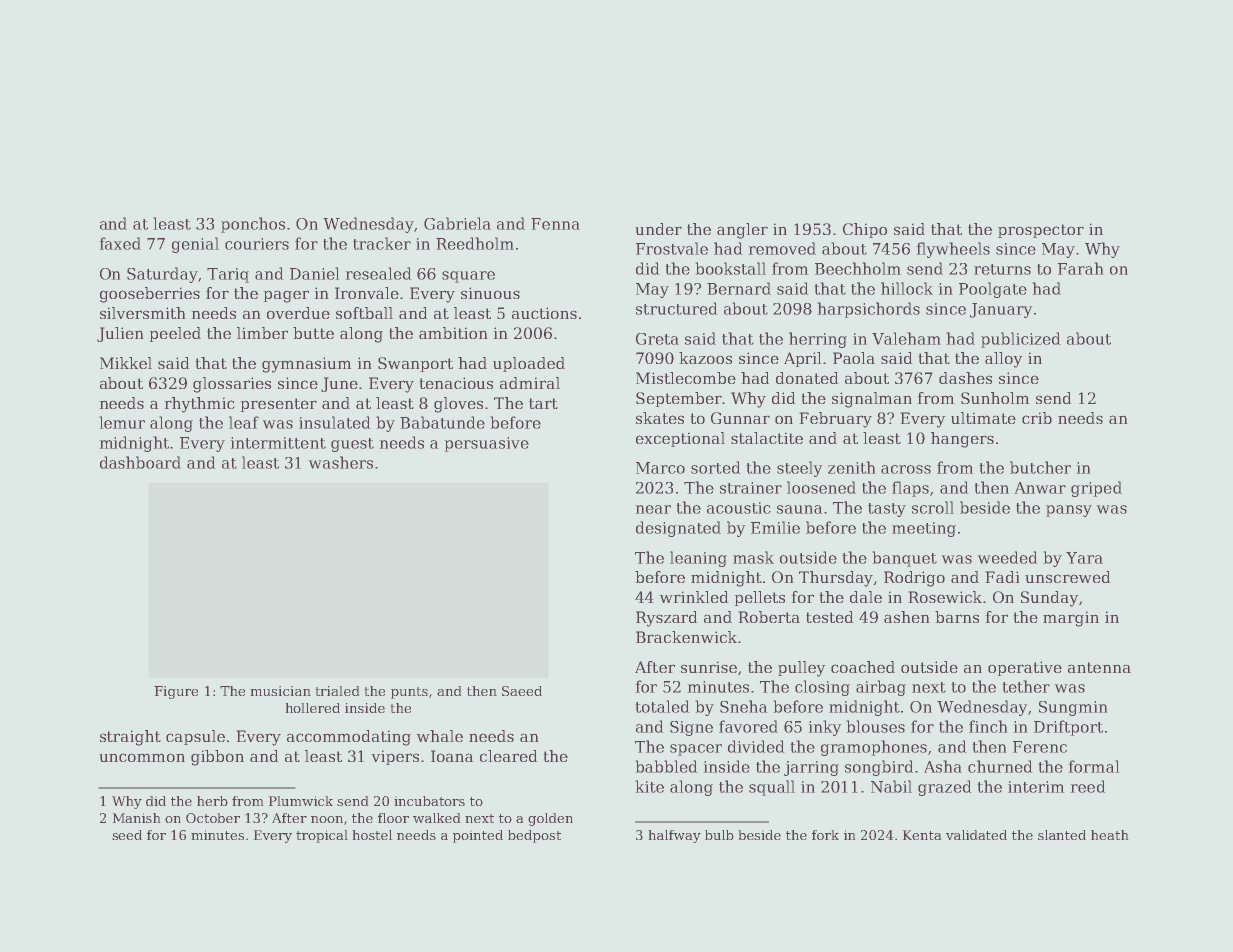 Image resolution: width=1233 pixels, height=952 pixels. I want to click on Chipo, so click(865, 230).
